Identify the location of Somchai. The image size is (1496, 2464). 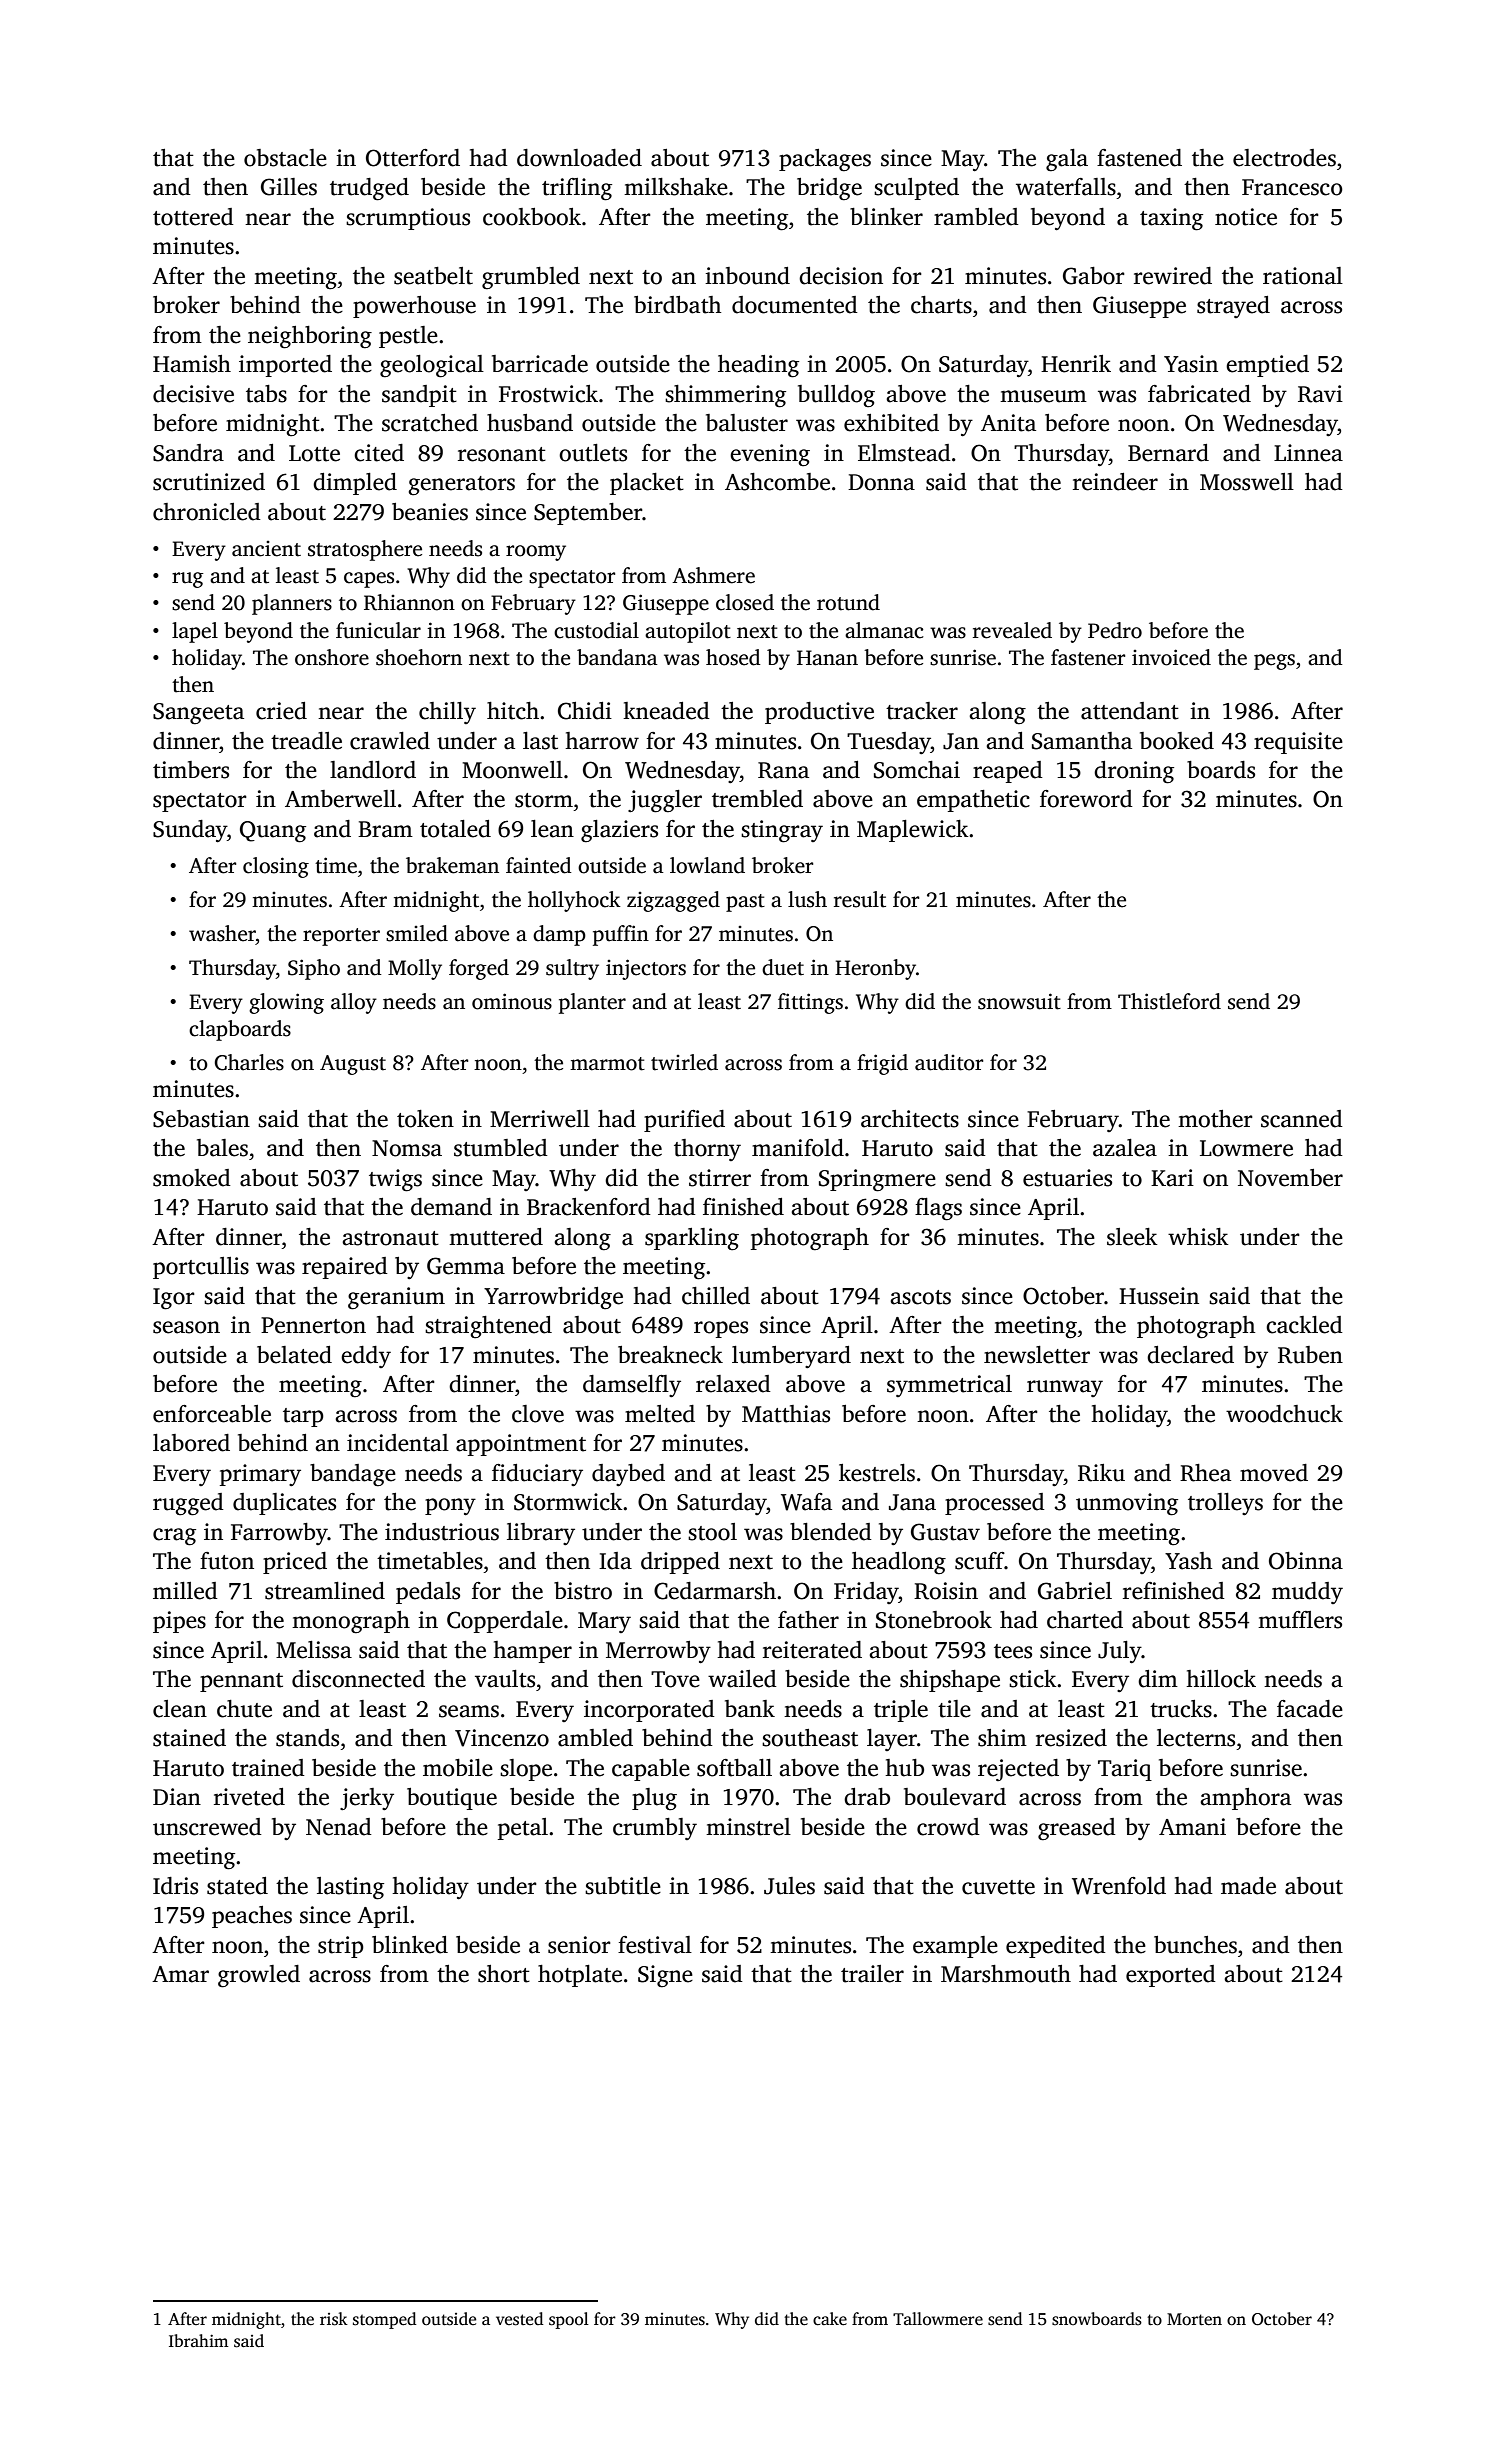
(917, 770).
